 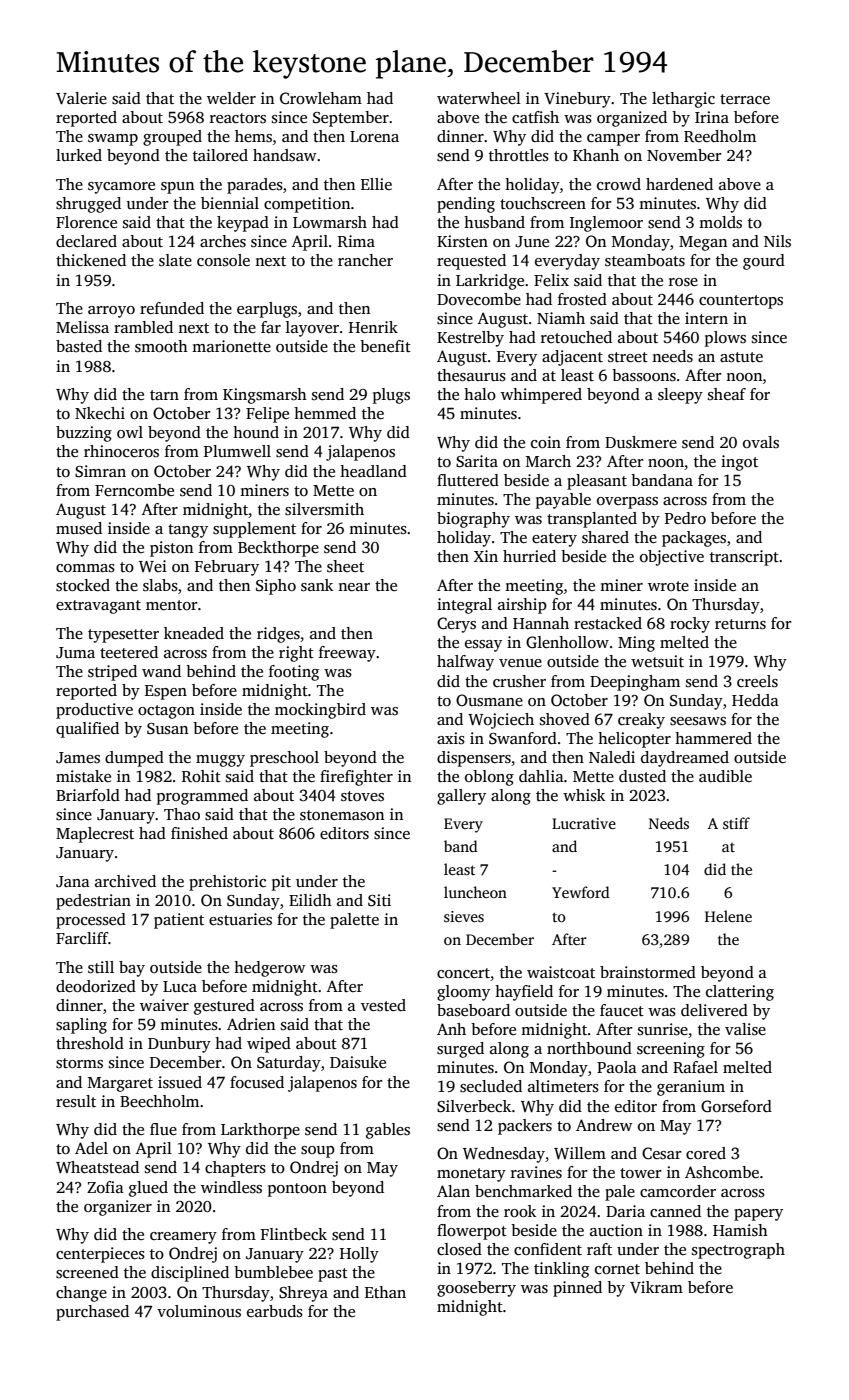 I want to click on swamp, so click(x=113, y=140).
